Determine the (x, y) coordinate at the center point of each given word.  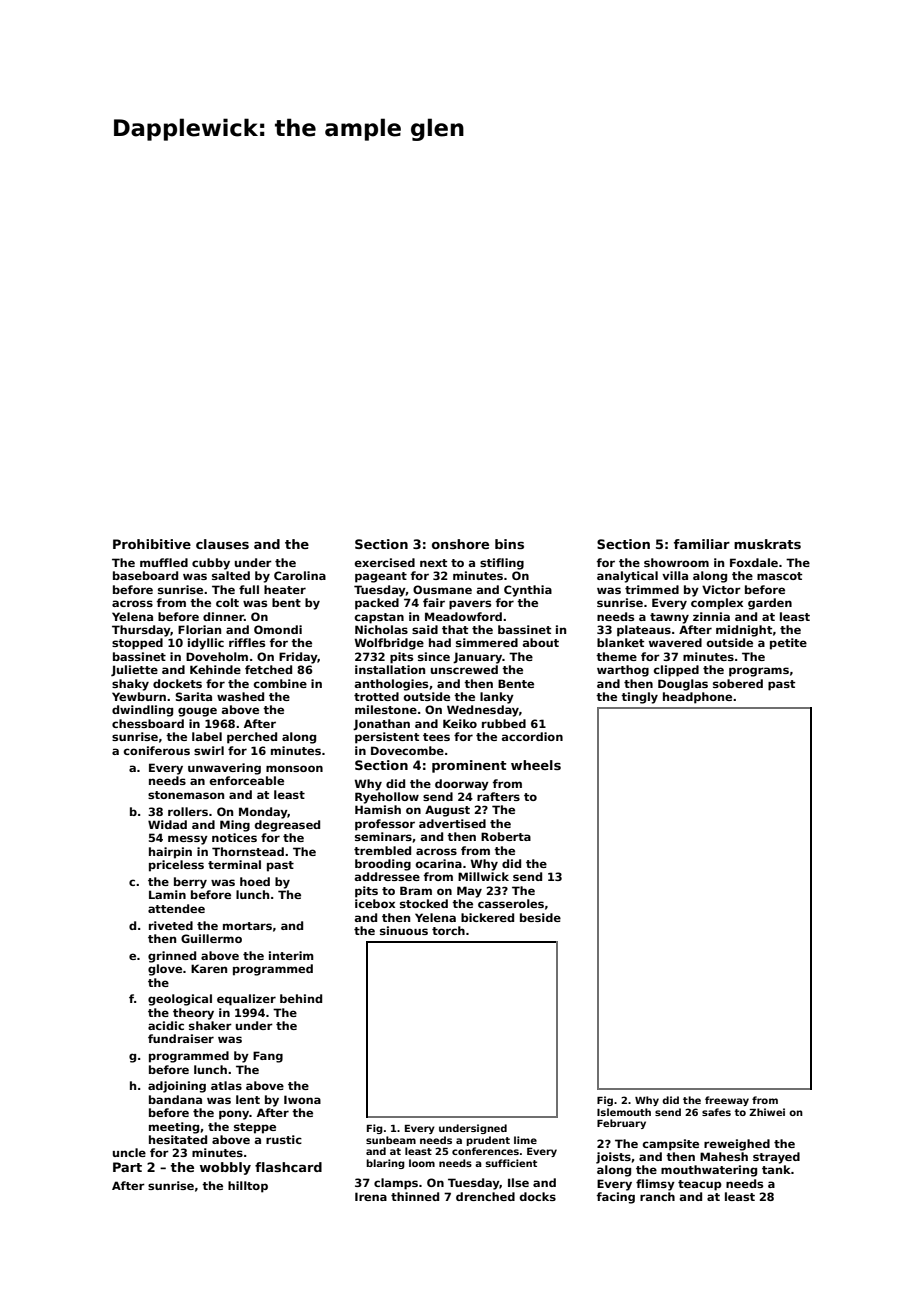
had (440, 642)
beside (540, 917)
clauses (222, 544)
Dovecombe (407, 750)
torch (448, 930)
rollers (188, 811)
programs (759, 672)
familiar (702, 544)
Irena (371, 1196)
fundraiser (181, 1038)
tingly (639, 698)
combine (280, 683)
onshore (460, 544)
